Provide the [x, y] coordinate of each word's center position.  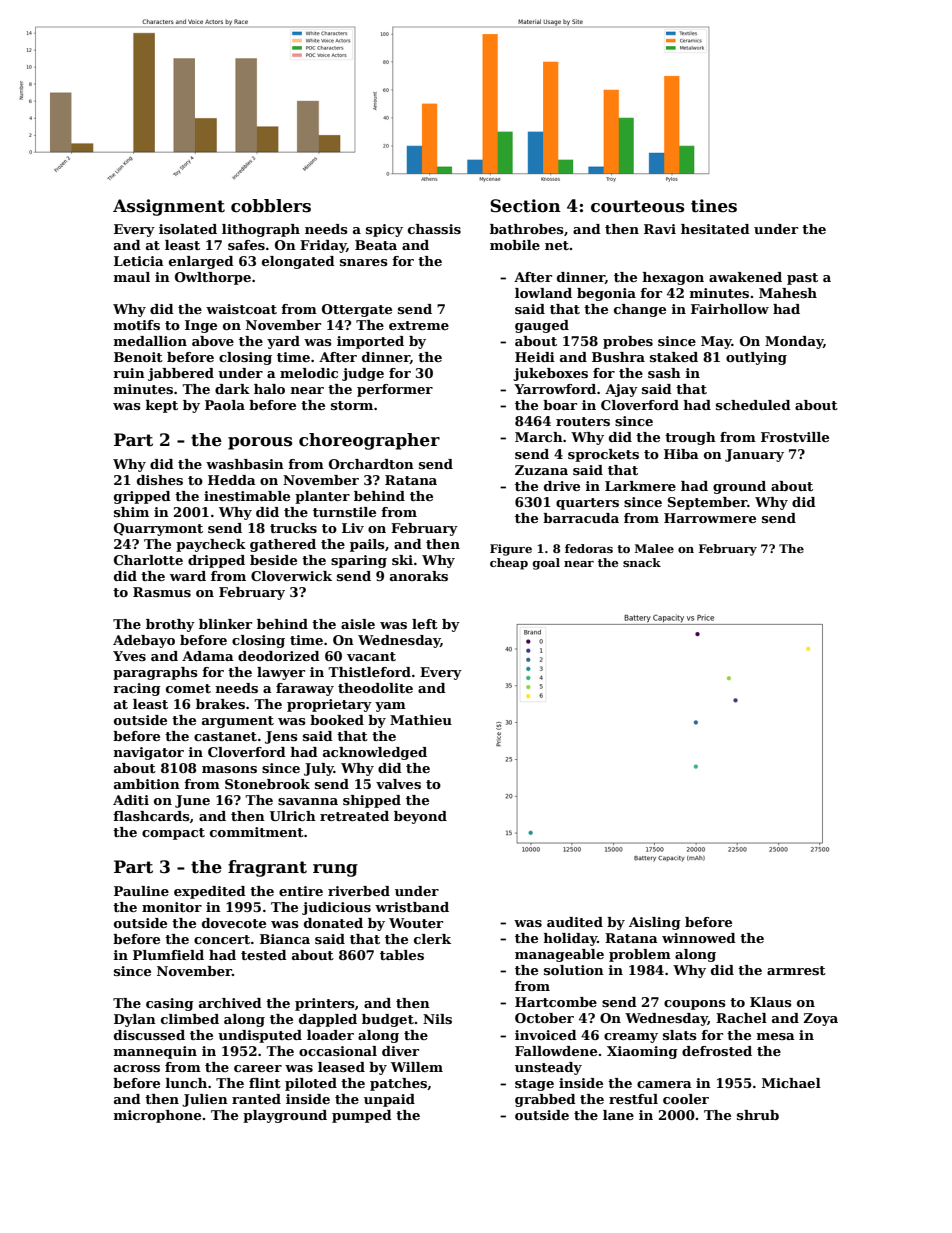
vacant [371, 656]
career [258, 1068]
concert [222, 939]
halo [269, 389]
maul [132, 277]
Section [525, 206]
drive [562, 486]
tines [714, 206]
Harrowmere [710, 518]
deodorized [279, 656]
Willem [417, 1067]
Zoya [820, 1019]
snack [642, 562]
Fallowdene [556, 1051]
